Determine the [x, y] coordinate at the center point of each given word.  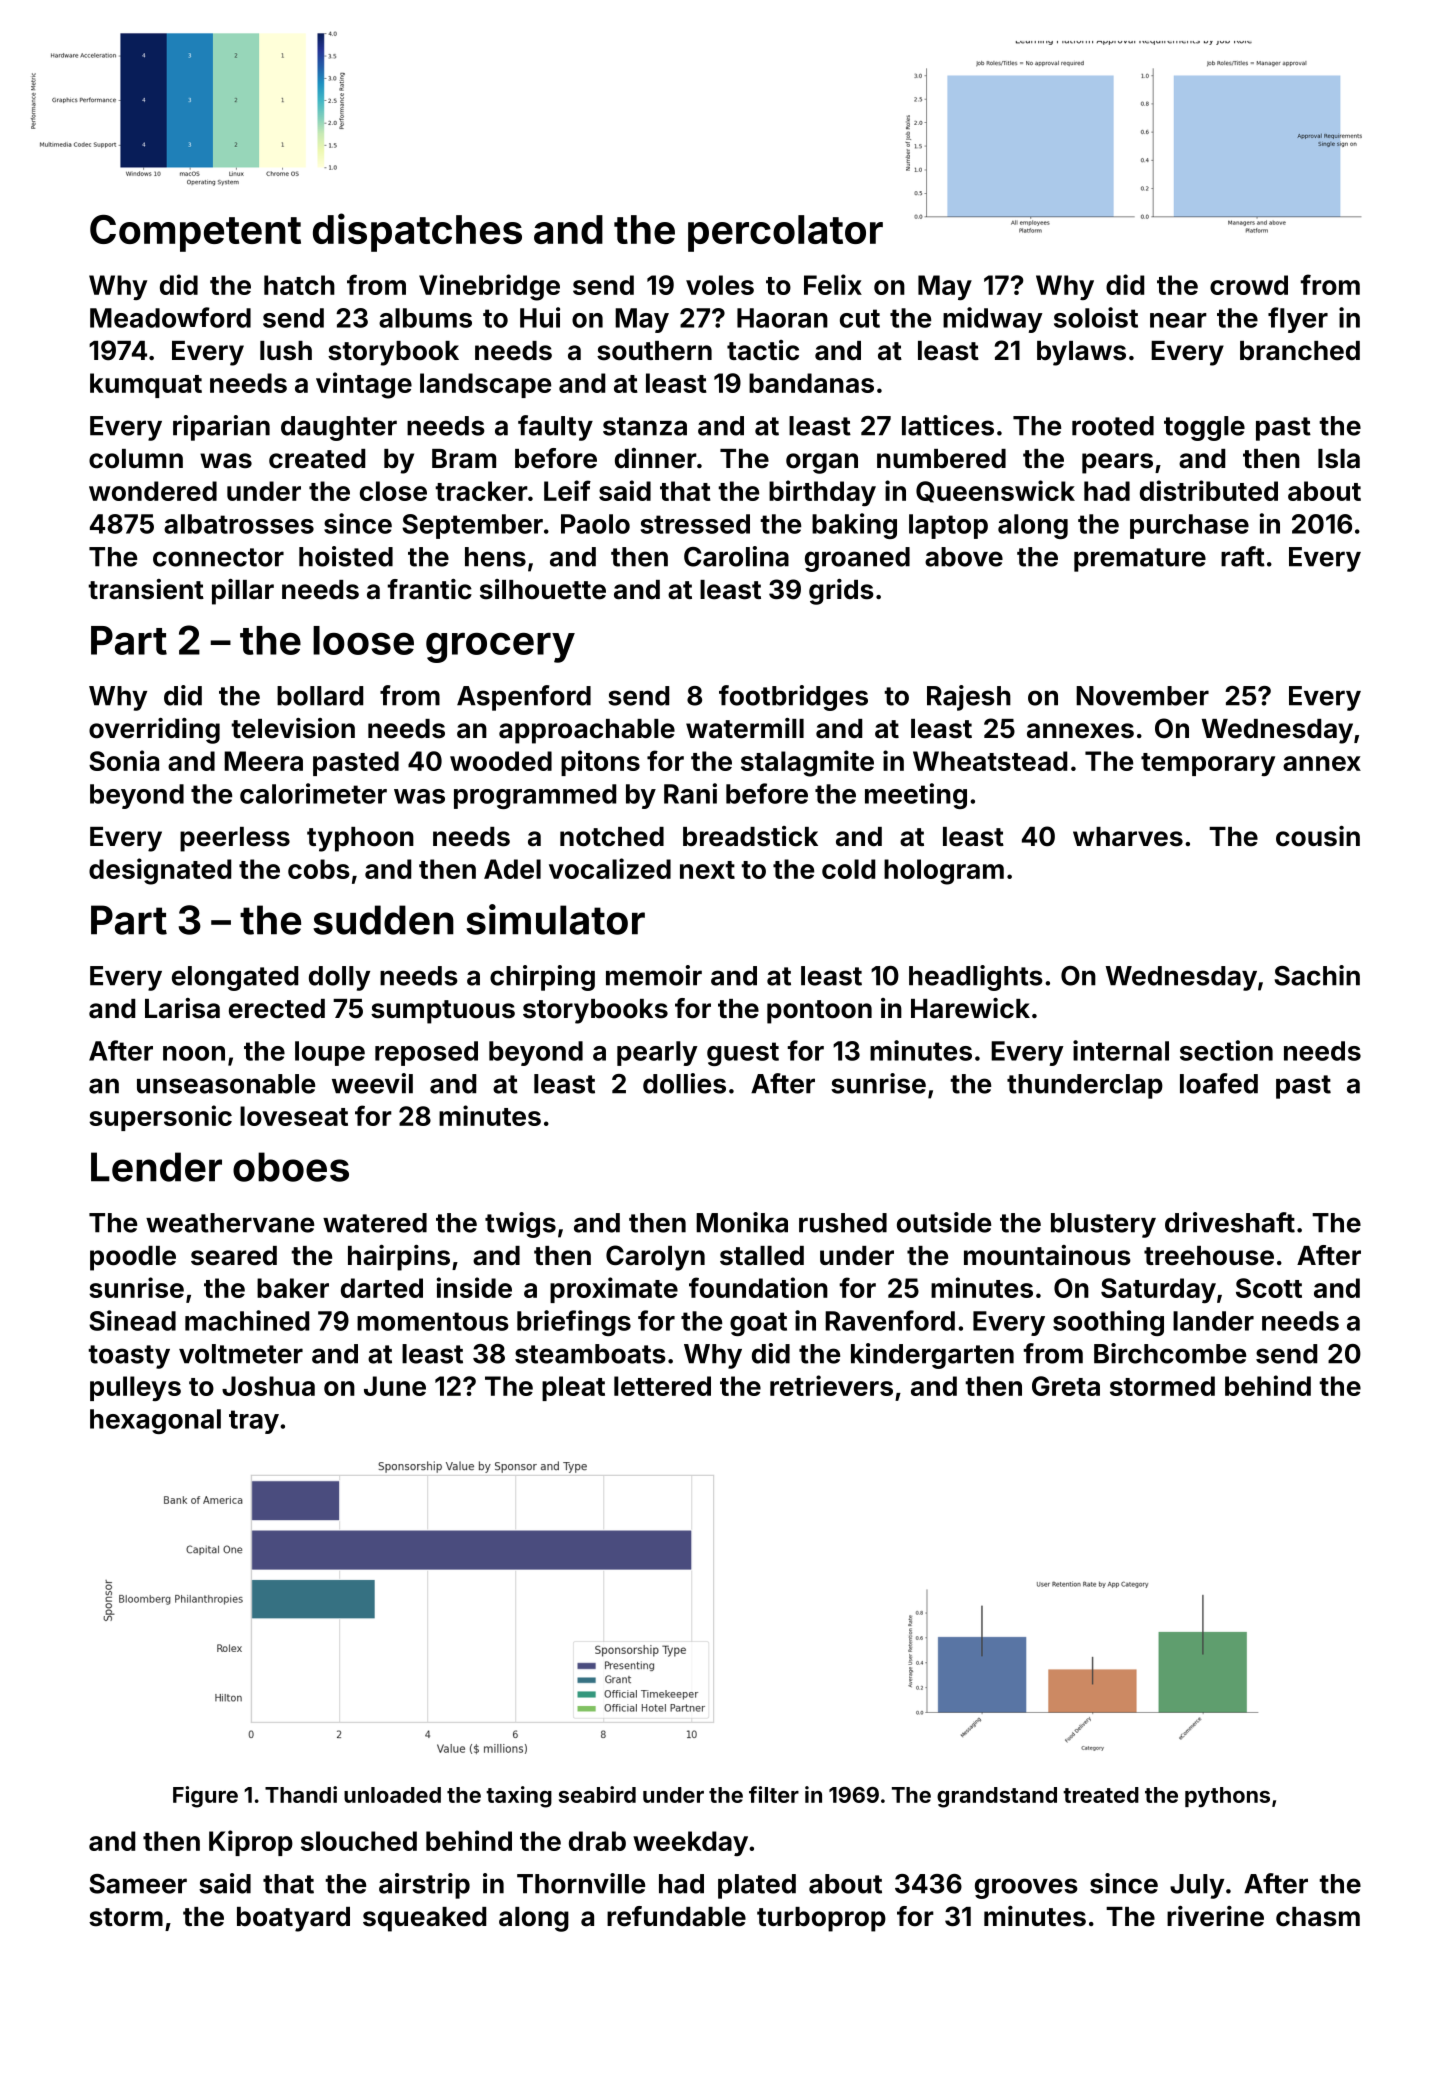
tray [254, 1422]
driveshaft [1230, 1222]
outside [944, 1222]
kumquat [146, 385]
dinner [656, 458]
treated [1101, 1795]
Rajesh [969, 698]
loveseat [294, 1116]
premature [1140, 560]
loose [363, 640]
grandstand [997, 1797]
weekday [690, 1843]
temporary [1208, 764]
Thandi [301, 1794]
